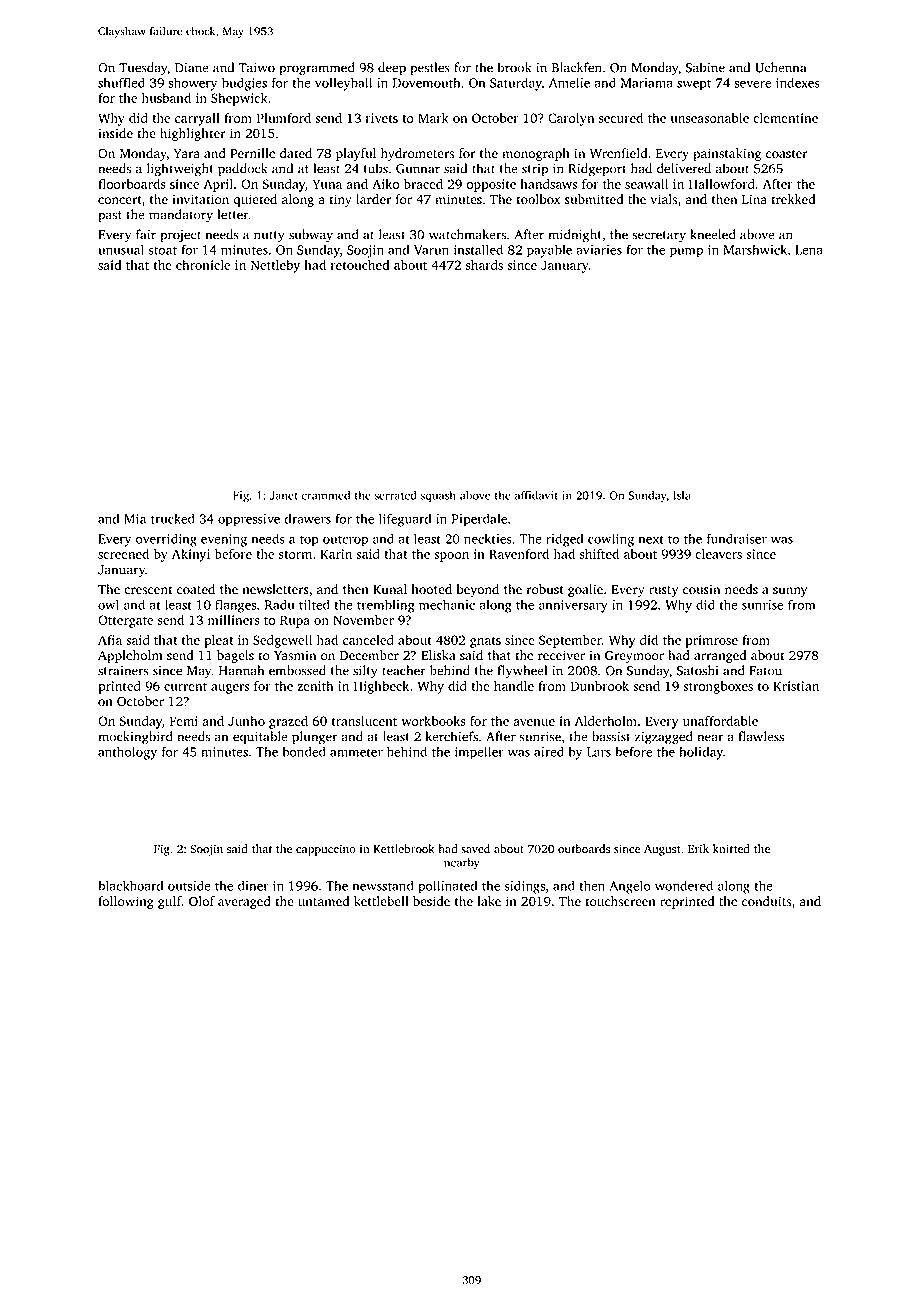 This document has width=924, height=1314. Describe the element at coordinates (244, 902) in the document. I see `averaged` at that location.
